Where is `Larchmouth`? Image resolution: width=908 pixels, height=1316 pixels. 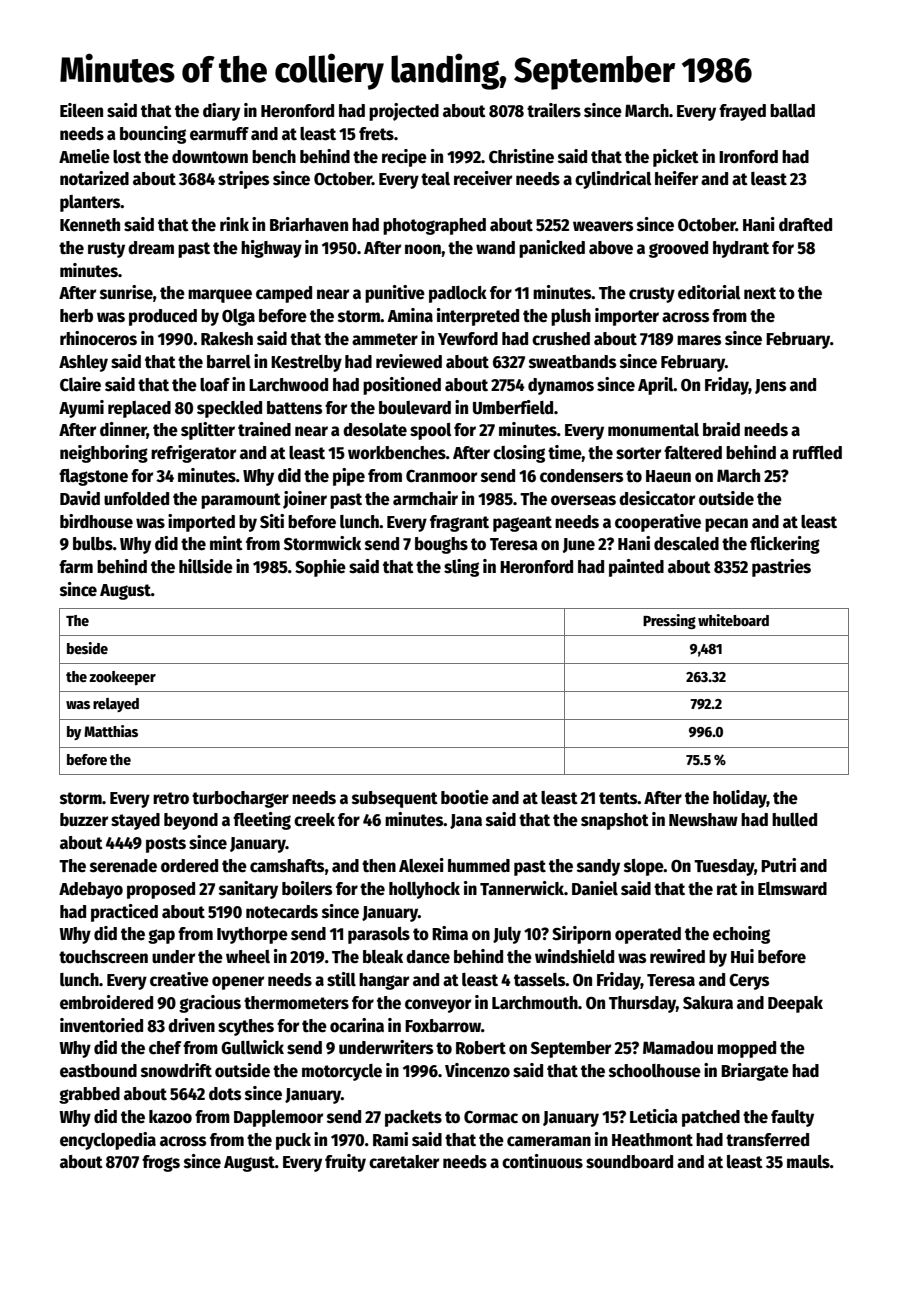 Larchmouth is located at coordinates (535, 1003).
